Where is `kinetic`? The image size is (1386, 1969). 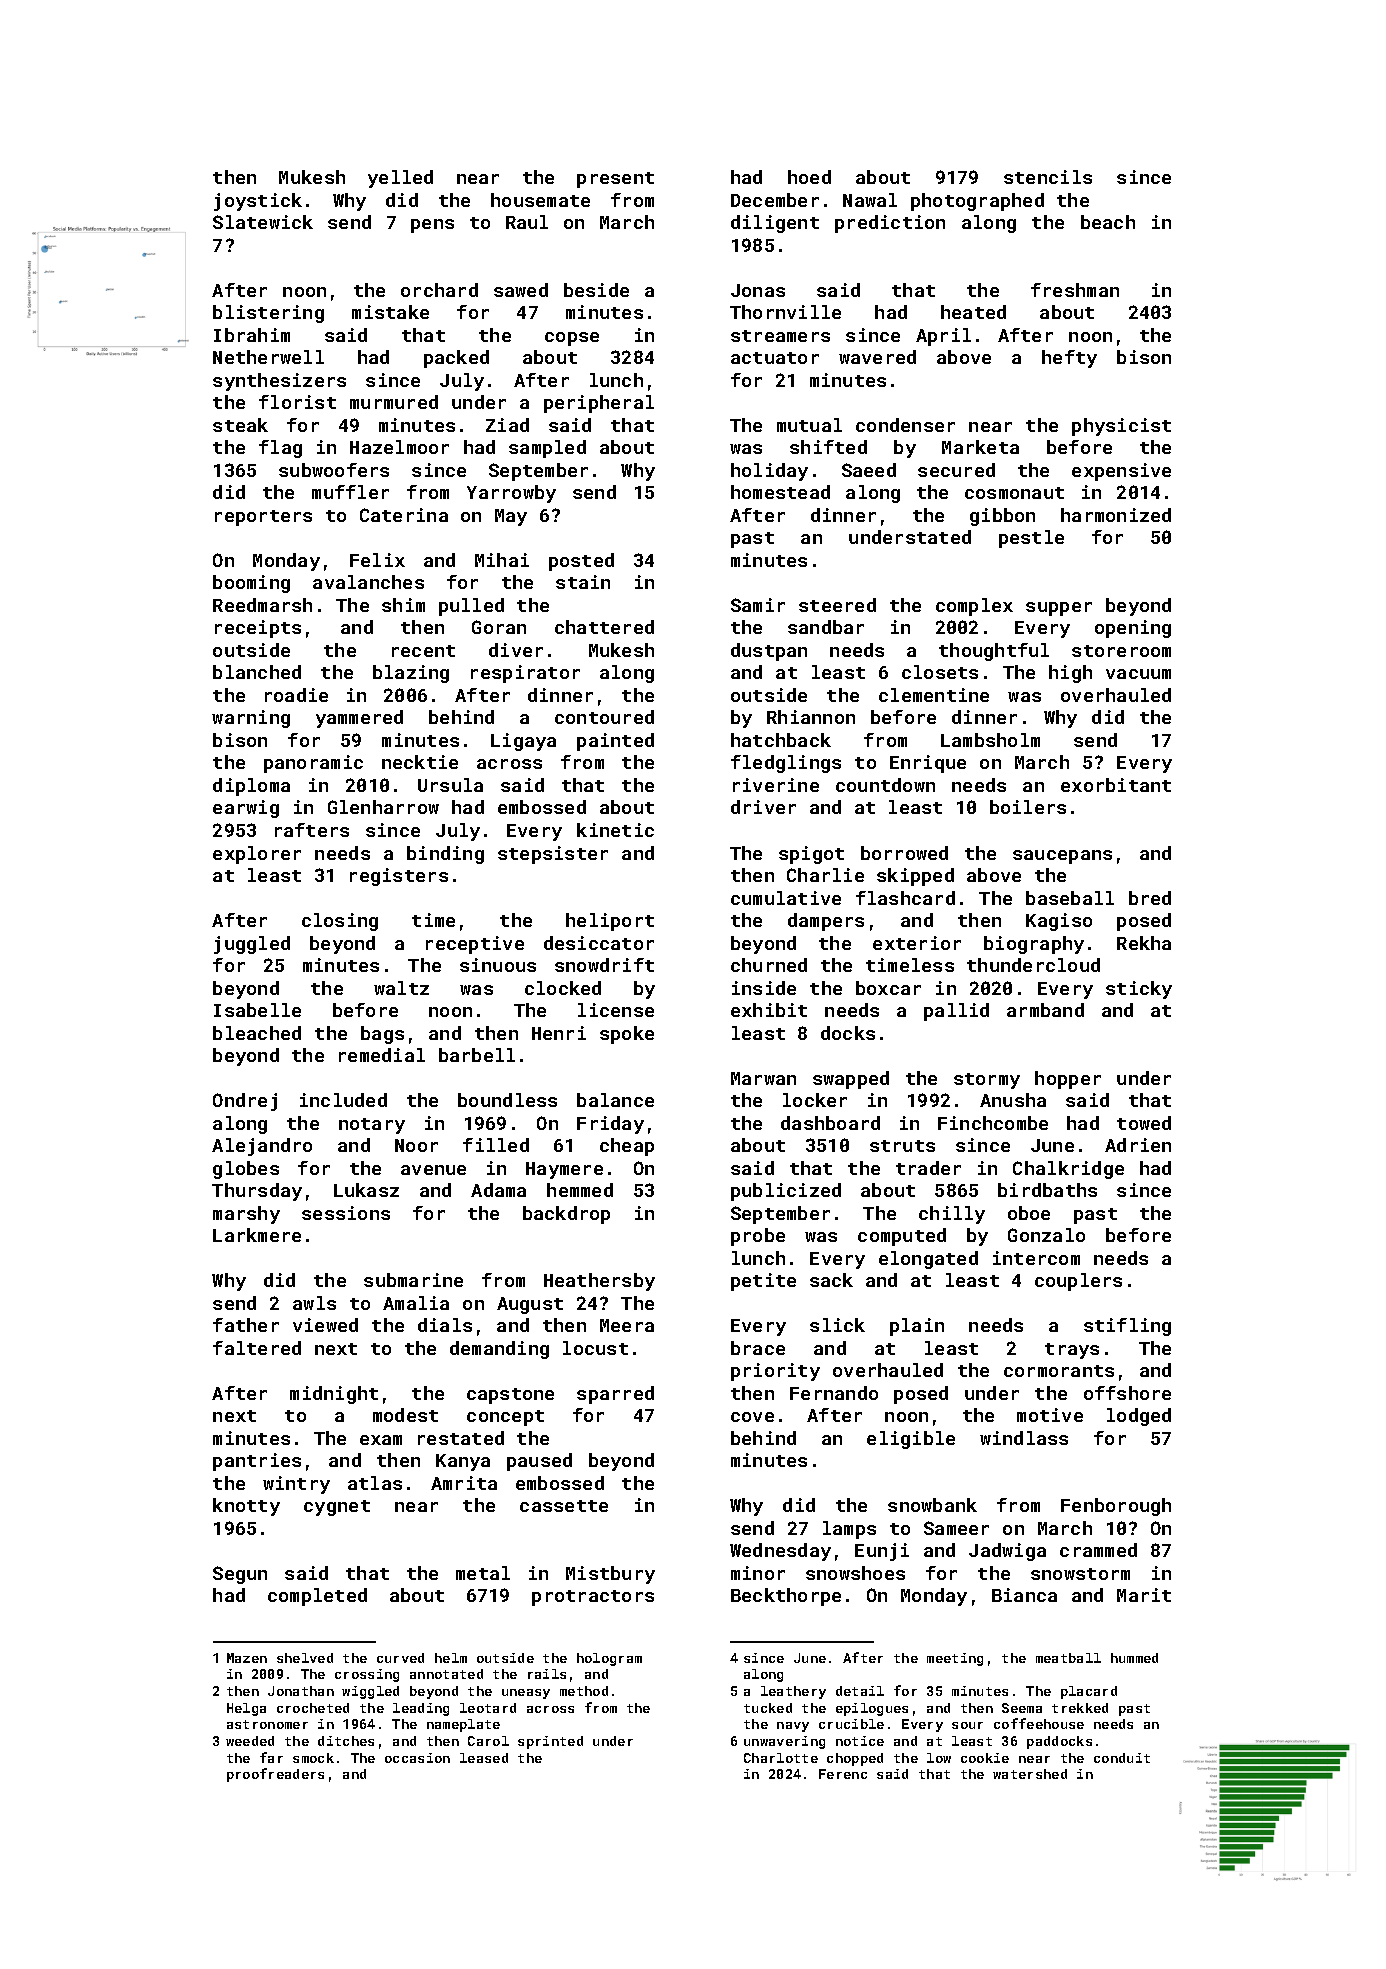
kinetic is located at coordinates (615, 830).
